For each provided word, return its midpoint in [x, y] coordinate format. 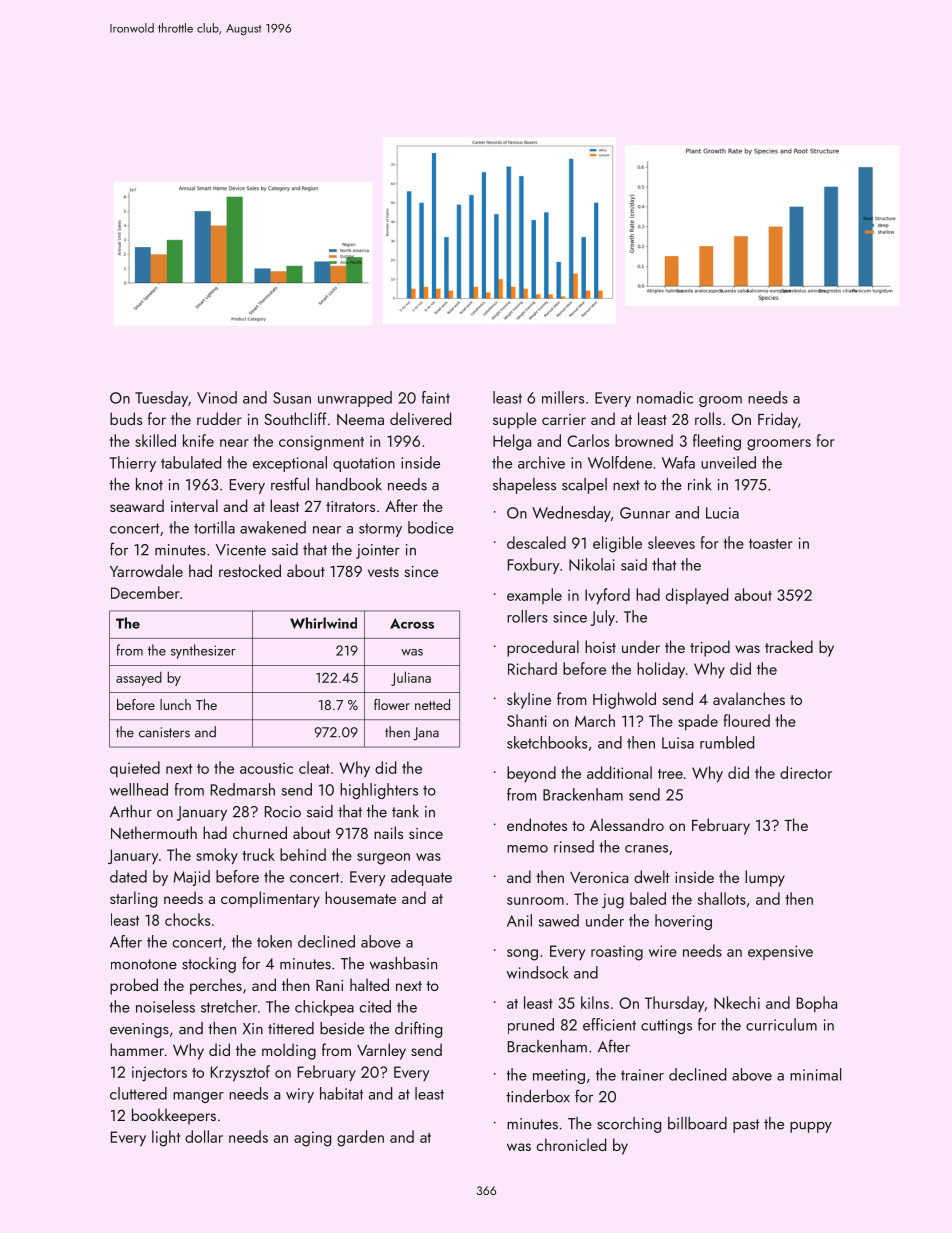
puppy [811, 1127]
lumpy [765, 878]
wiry [300, 1095]
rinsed [574, 846]
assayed [139, 678]
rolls [708, 418]
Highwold [624, 700]
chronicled [571, 1144]
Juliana [411, 678]
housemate [360, 897]
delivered [420, 418]
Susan [292, 398]
